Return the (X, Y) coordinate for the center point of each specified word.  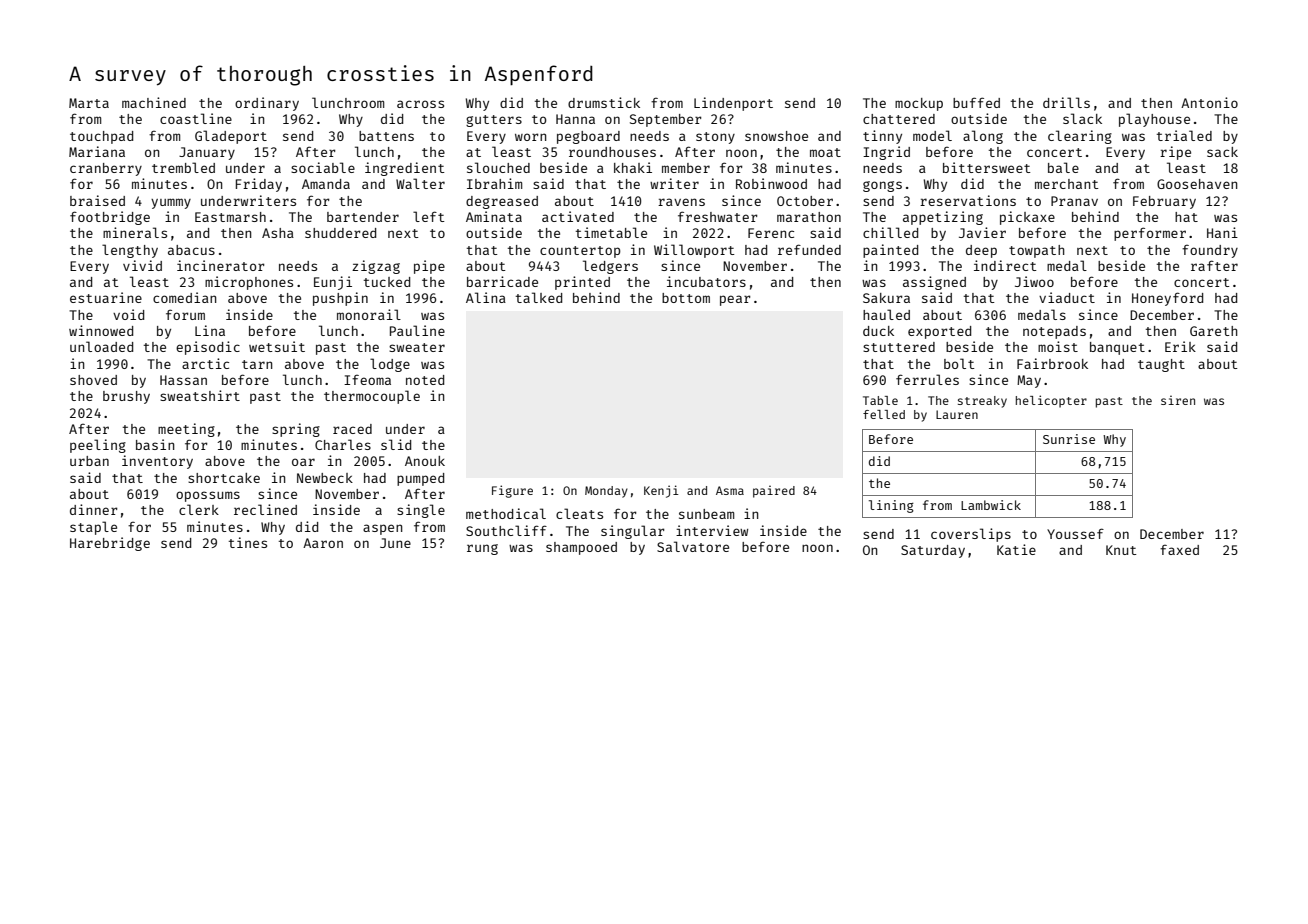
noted (425, 380)
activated (578, 216)
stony (715, 138)
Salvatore (693, 546)
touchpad (101, 137)
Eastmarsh (230, 217)
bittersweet (987, 167)
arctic (205, 363)
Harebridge (110, 544)
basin (155, 444)
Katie (1016, 549)
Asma (730, 490)
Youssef (1075, 533)
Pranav (1074, 201)
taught (1161, 365)
